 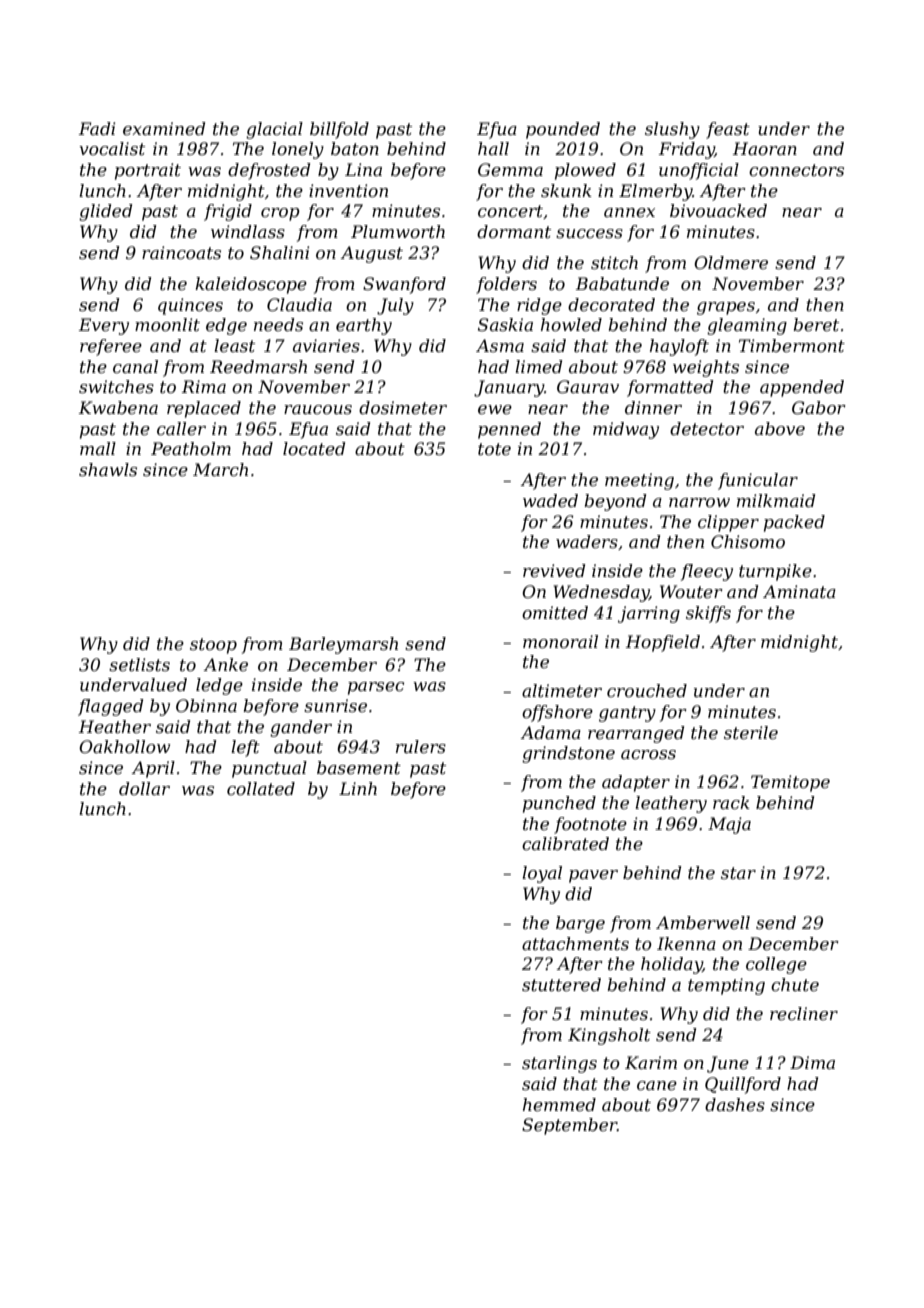 What do you see at coordinates (144, 788) in the document?
I see `dollar` at bounding box center [144, 788].
